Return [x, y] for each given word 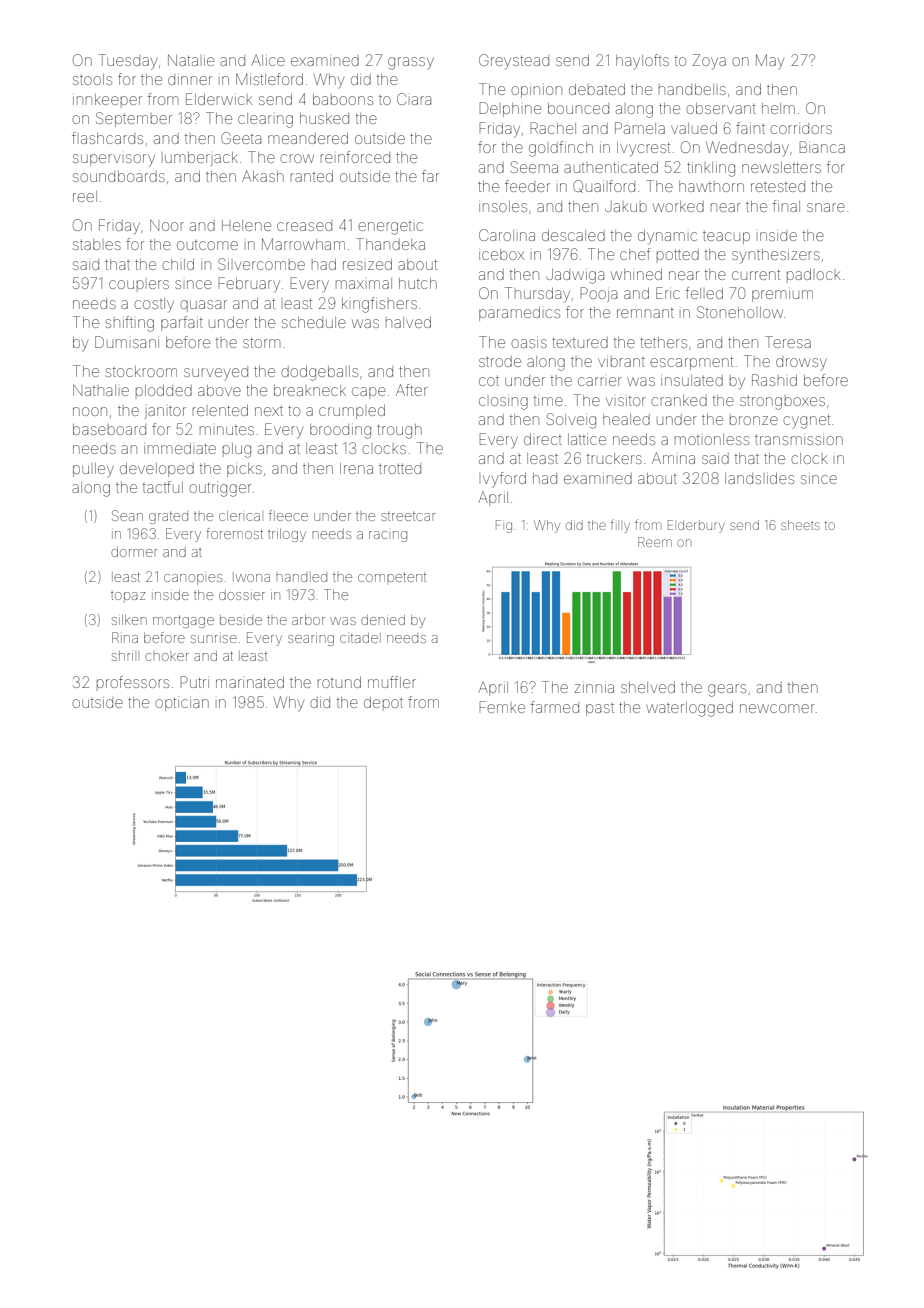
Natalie [191, 60]
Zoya [709, 62]
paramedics [519, 314]
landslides [759, 478]
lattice [587, 439]
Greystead [514, 62]
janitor [165, 412]
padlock [813, 274]
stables [97, 244]
